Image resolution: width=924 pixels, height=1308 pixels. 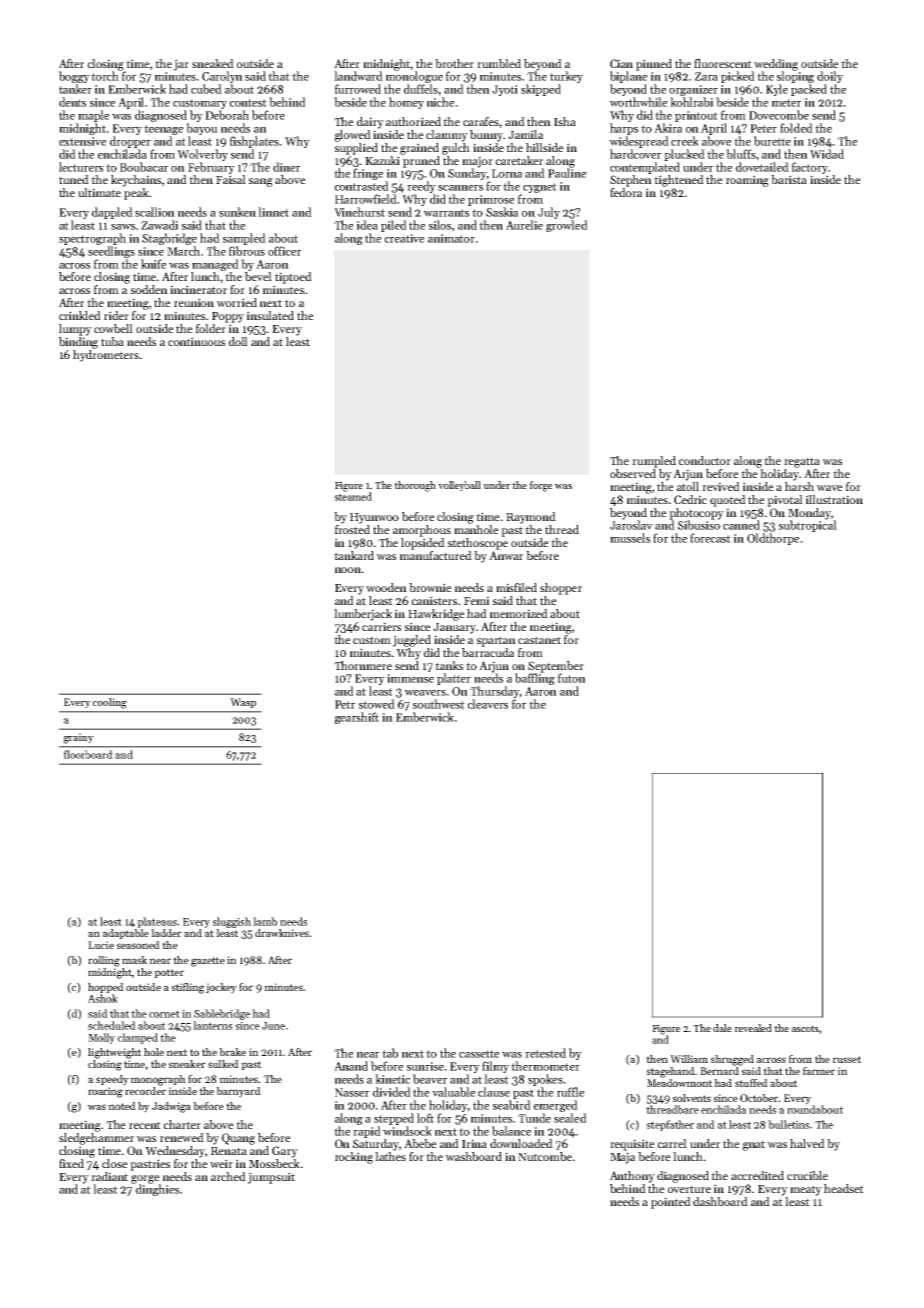 I want to click on doily, so click(x=830, y=77).
